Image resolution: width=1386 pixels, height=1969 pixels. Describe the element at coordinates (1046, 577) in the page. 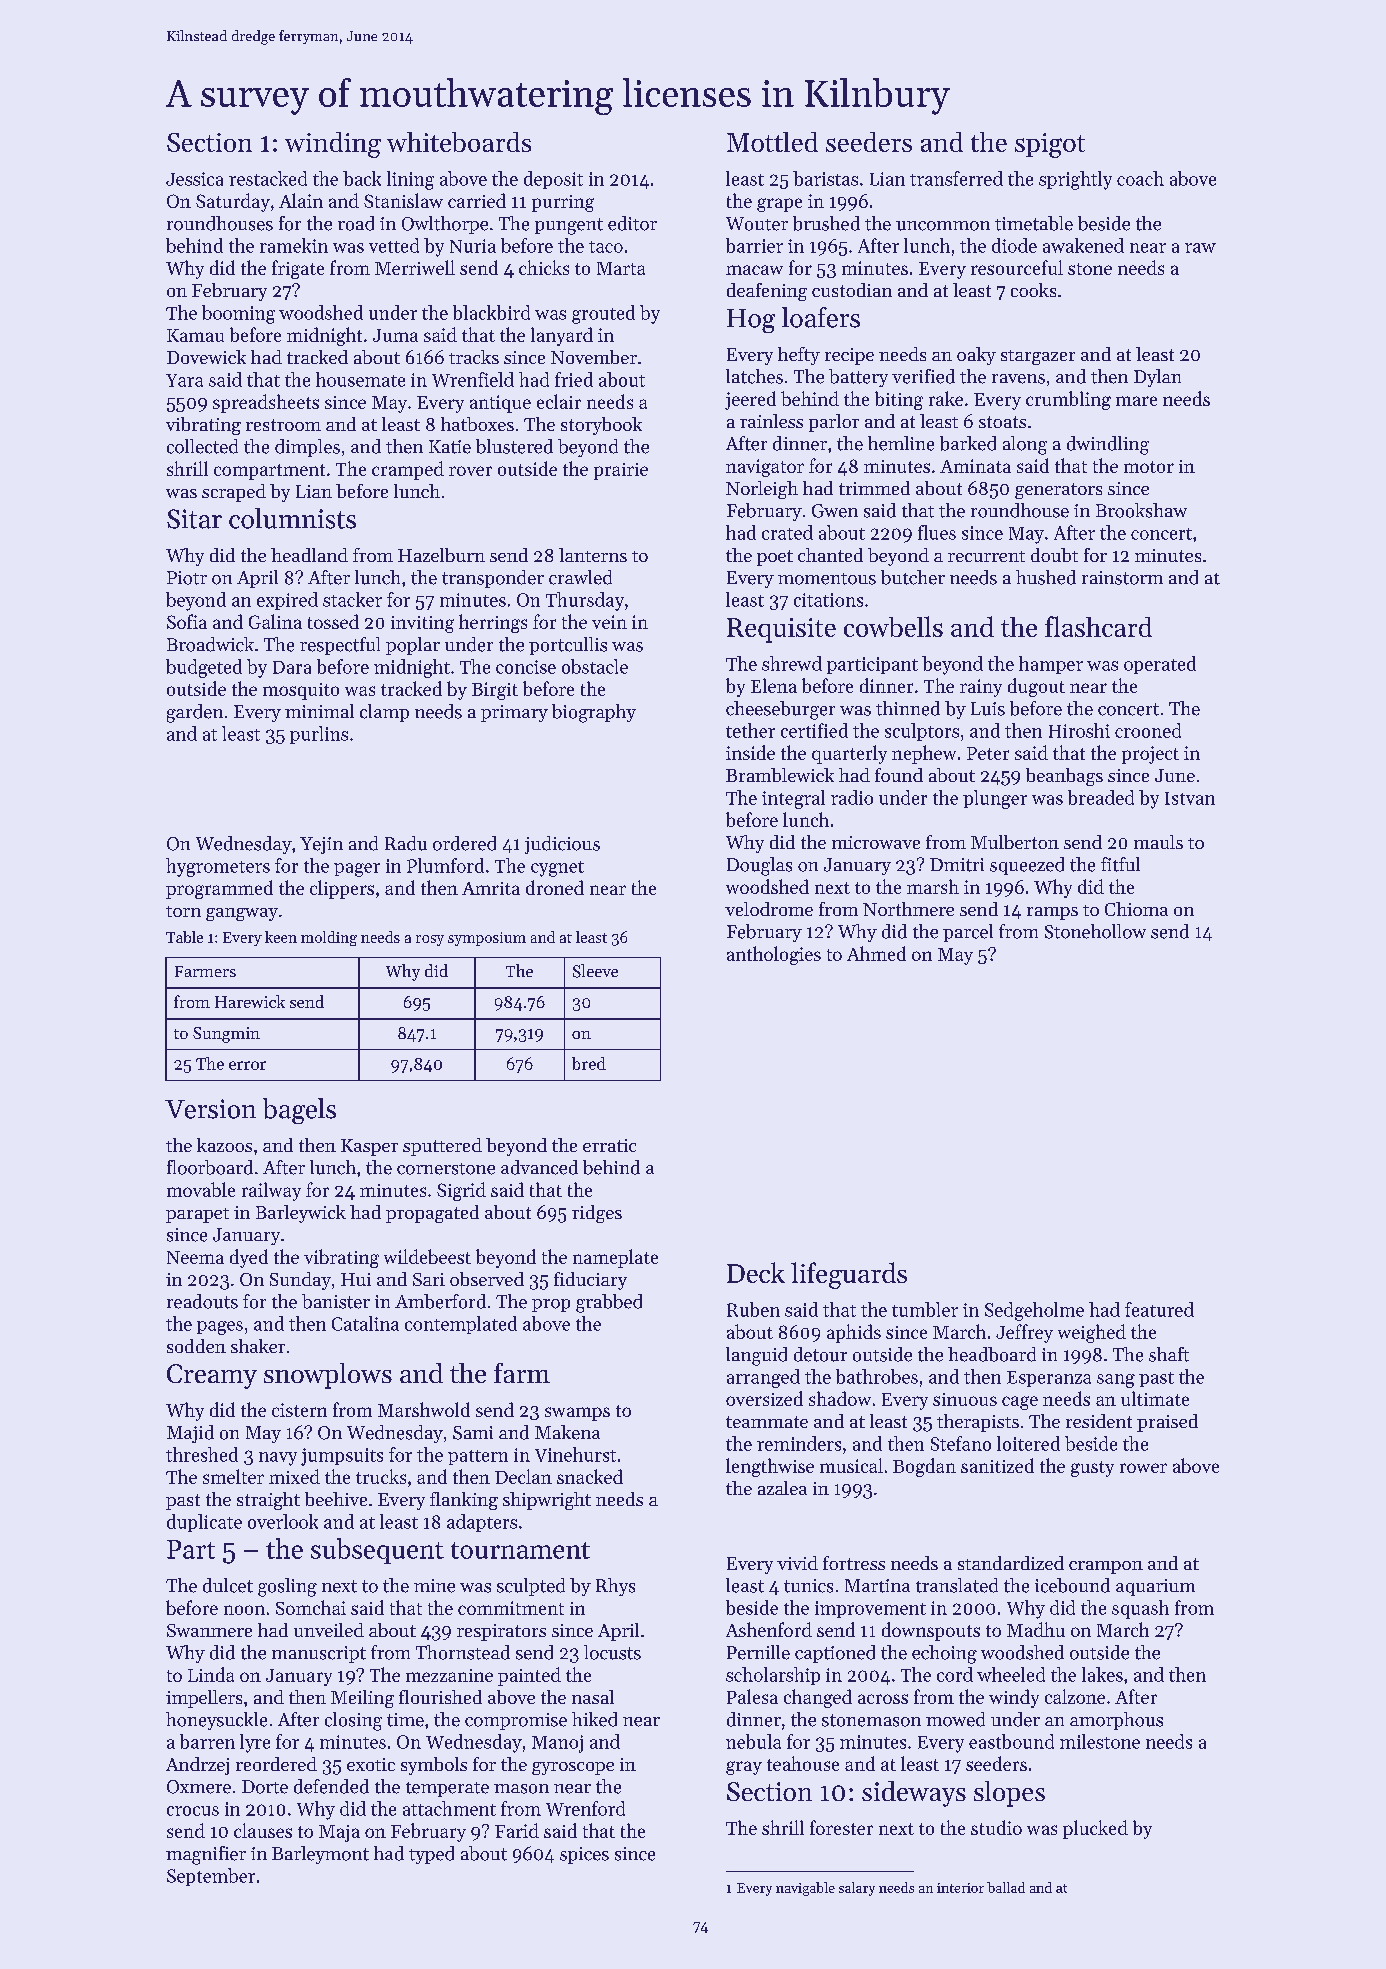

I see `hushed` at that location.
